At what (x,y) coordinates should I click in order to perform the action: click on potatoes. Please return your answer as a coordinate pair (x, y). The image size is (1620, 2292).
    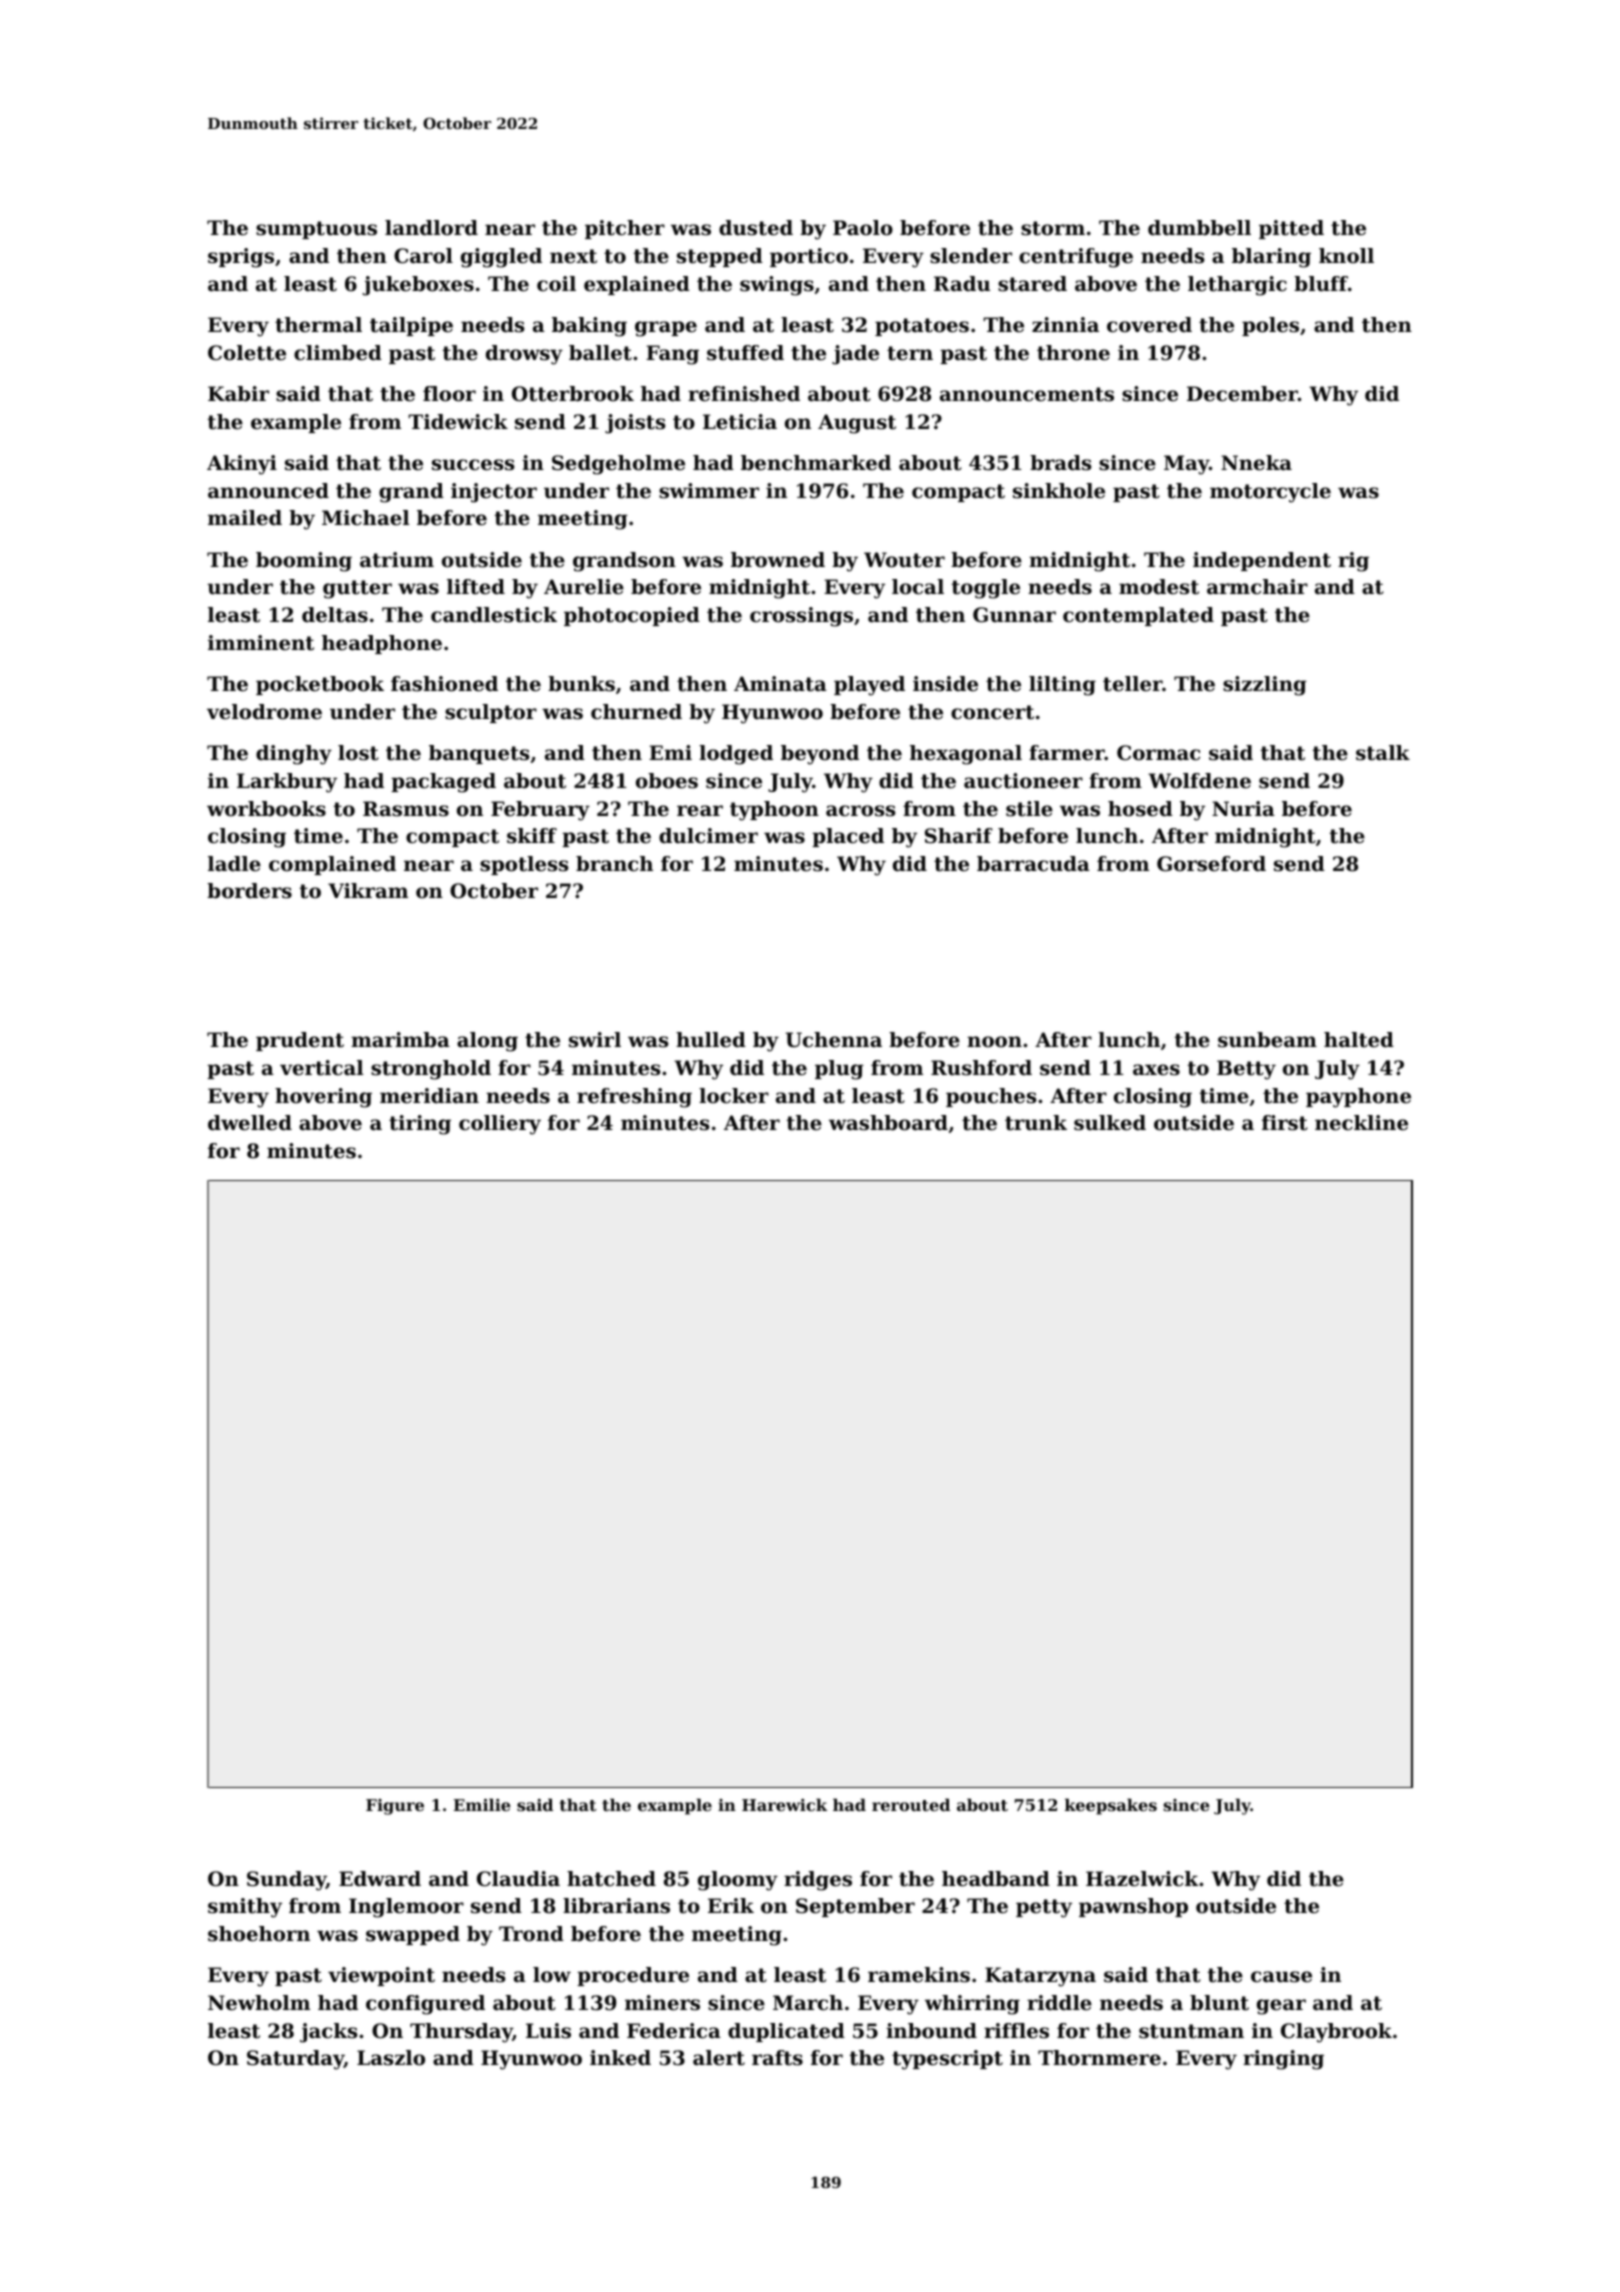
    Looking at the image, I should click on (922, 327).
